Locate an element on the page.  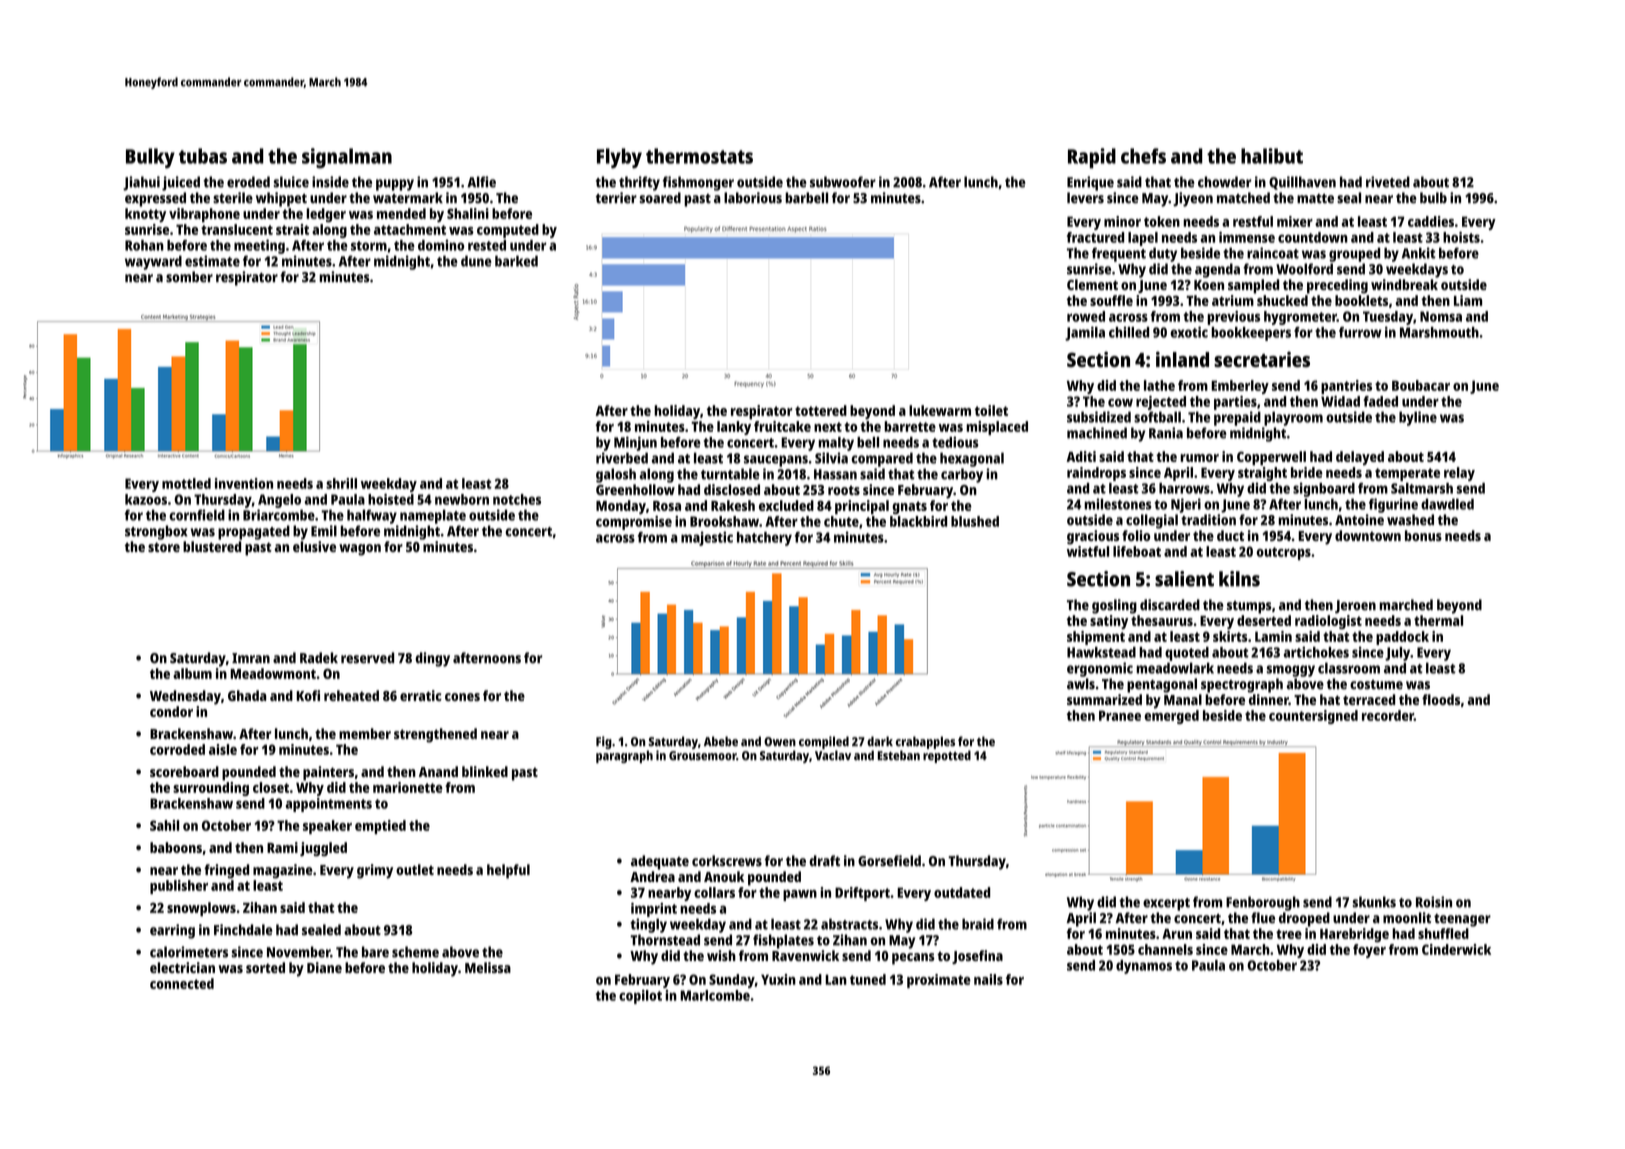
hoists is located at coordinates (1461, 237).
